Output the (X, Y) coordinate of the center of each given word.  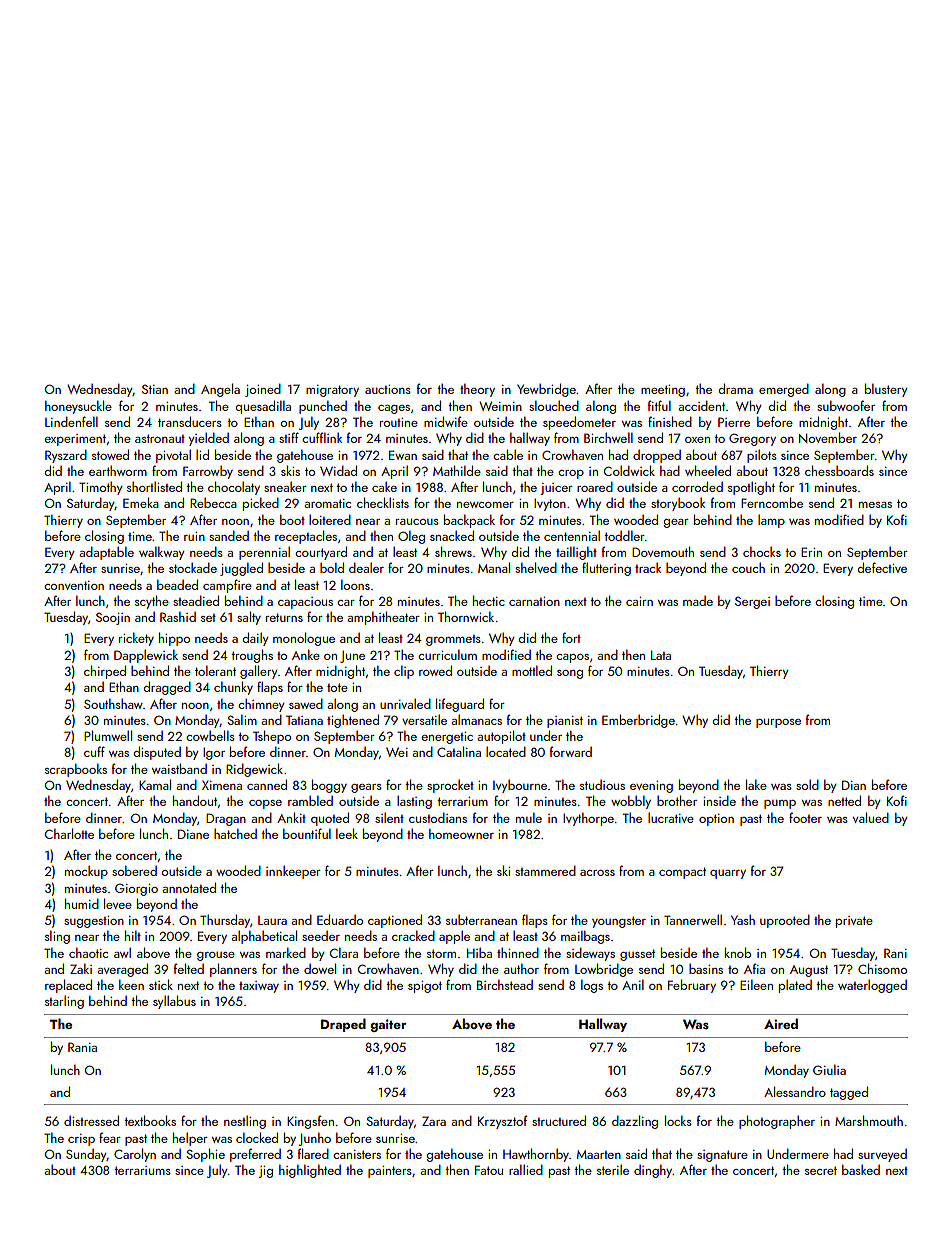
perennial (264, 553)
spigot (425, 987)
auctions (388, 389)
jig (266, 1172)
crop (571, 474)
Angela (220, 390)
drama (735, 388)
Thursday (225, 921)
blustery (886, 390)
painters (390, 1172)
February (692, 986)
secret (821, 1170)
